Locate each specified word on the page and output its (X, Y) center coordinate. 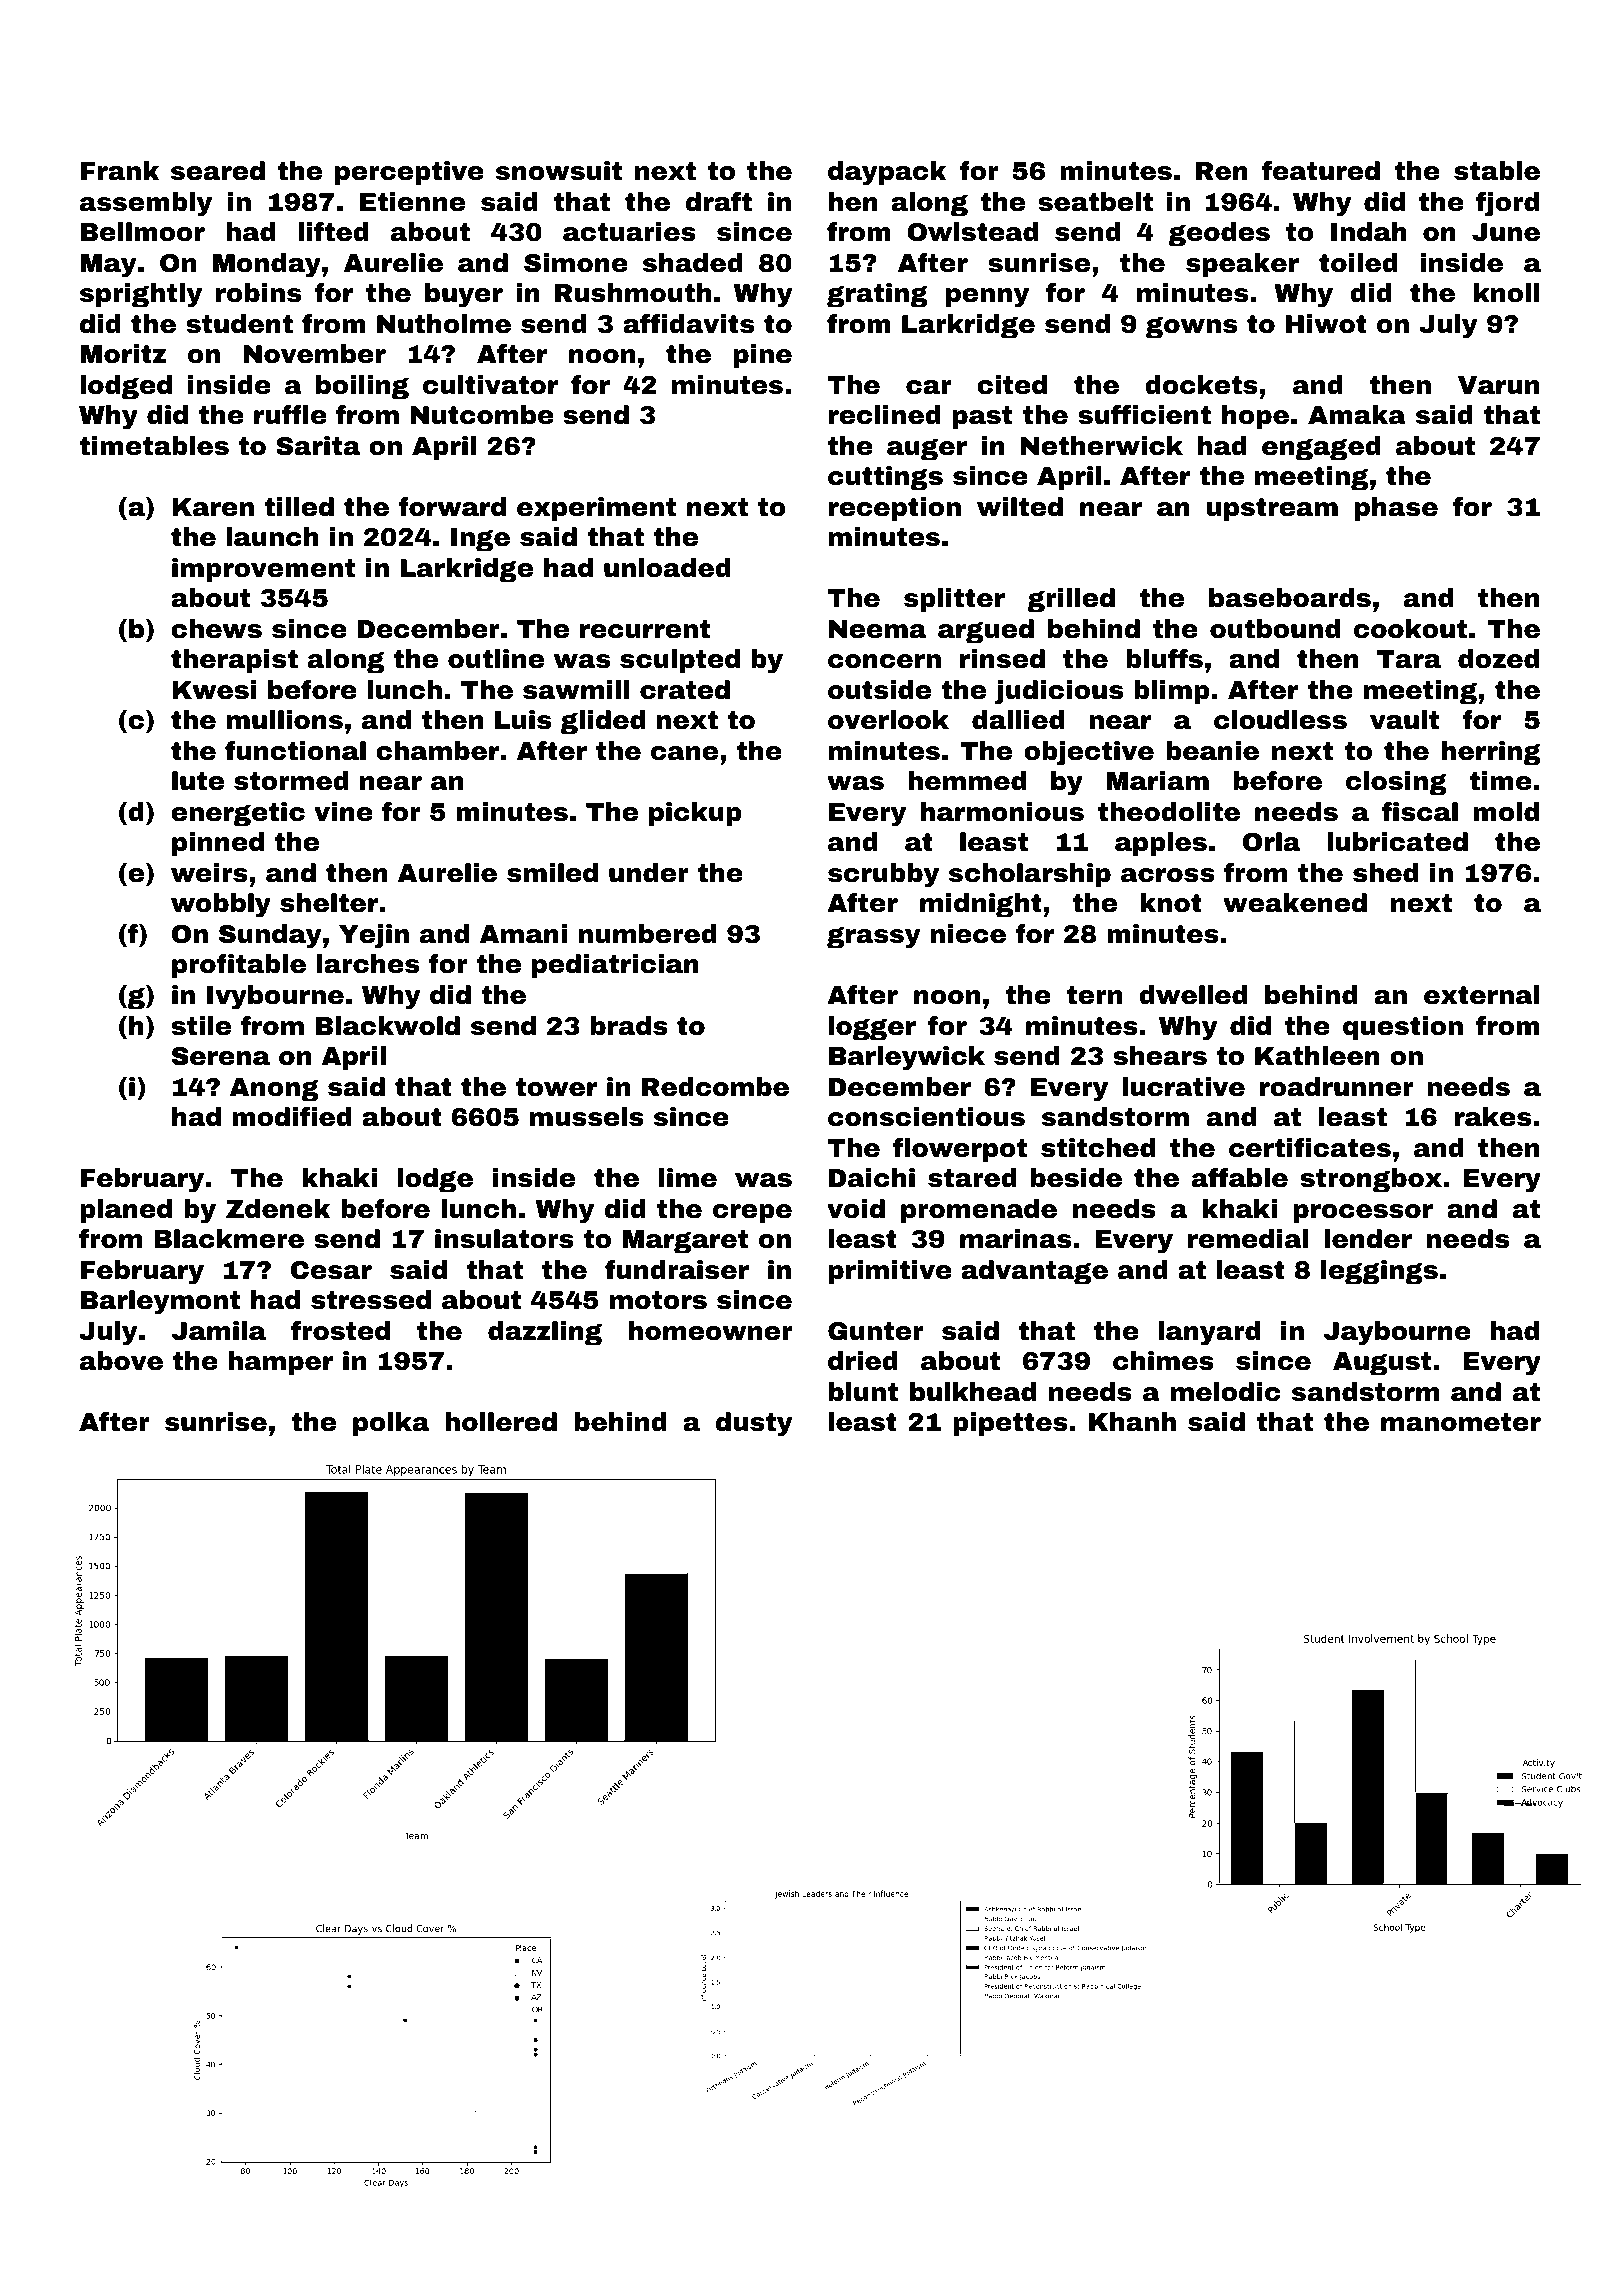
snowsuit (559, 171)
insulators (504, 1239)
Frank (120, 171)
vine (343, 812)
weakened (1295, 903)
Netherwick (1102, 446)
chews (216, 629)
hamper (280, 1363)
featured (1321, 171)
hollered (501, 1422)
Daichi (872, 1178)
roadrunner (1337, 1087)
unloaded (667, 568)
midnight (981, 905)
